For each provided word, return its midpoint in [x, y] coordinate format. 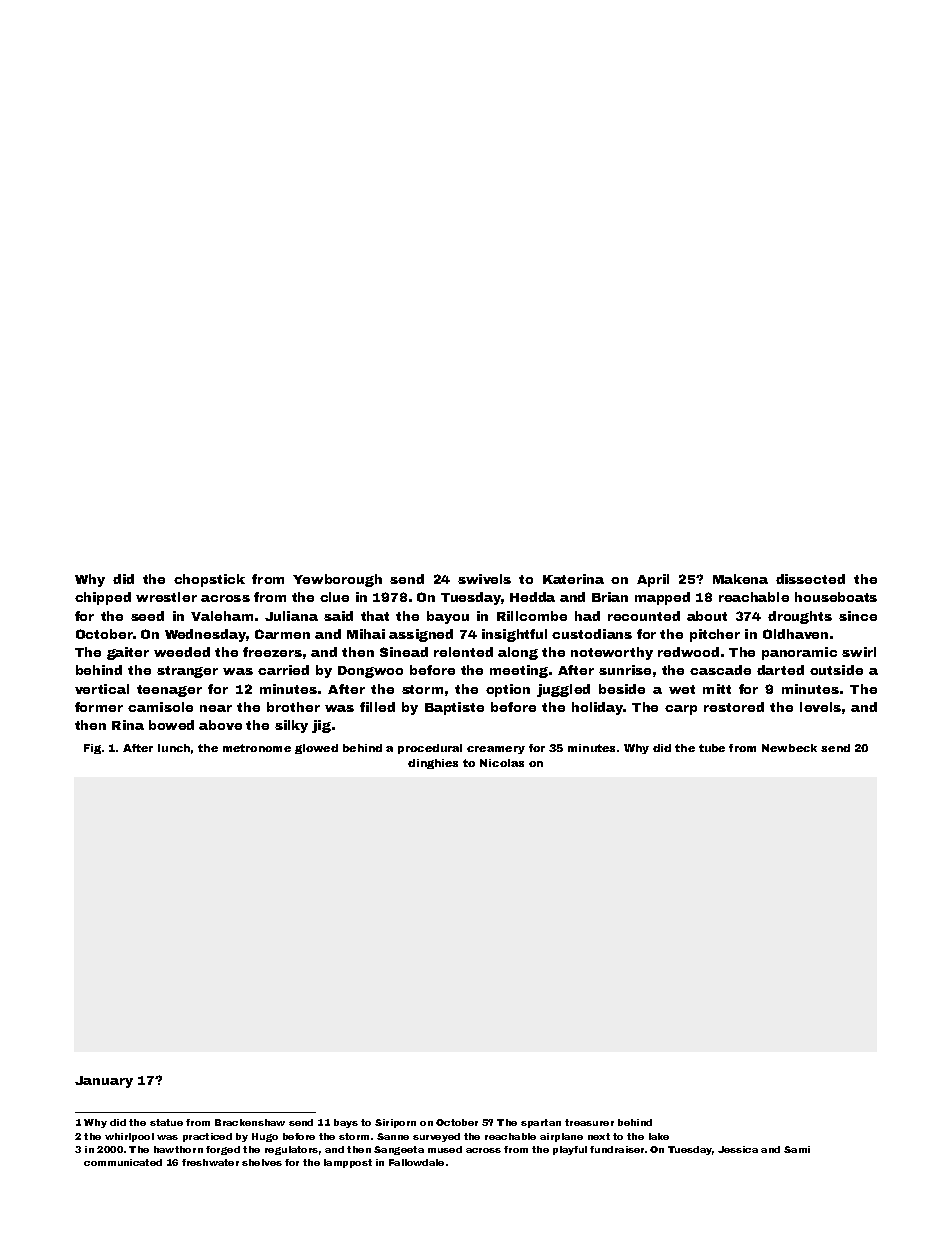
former [99, 707]
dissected [810, 579]
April [653, 580]
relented [463, 652]
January [104, 1082]
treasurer [589, 1122]
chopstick [209, 580]
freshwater [210, 1162]
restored [734, 707]
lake [659, 1136]
